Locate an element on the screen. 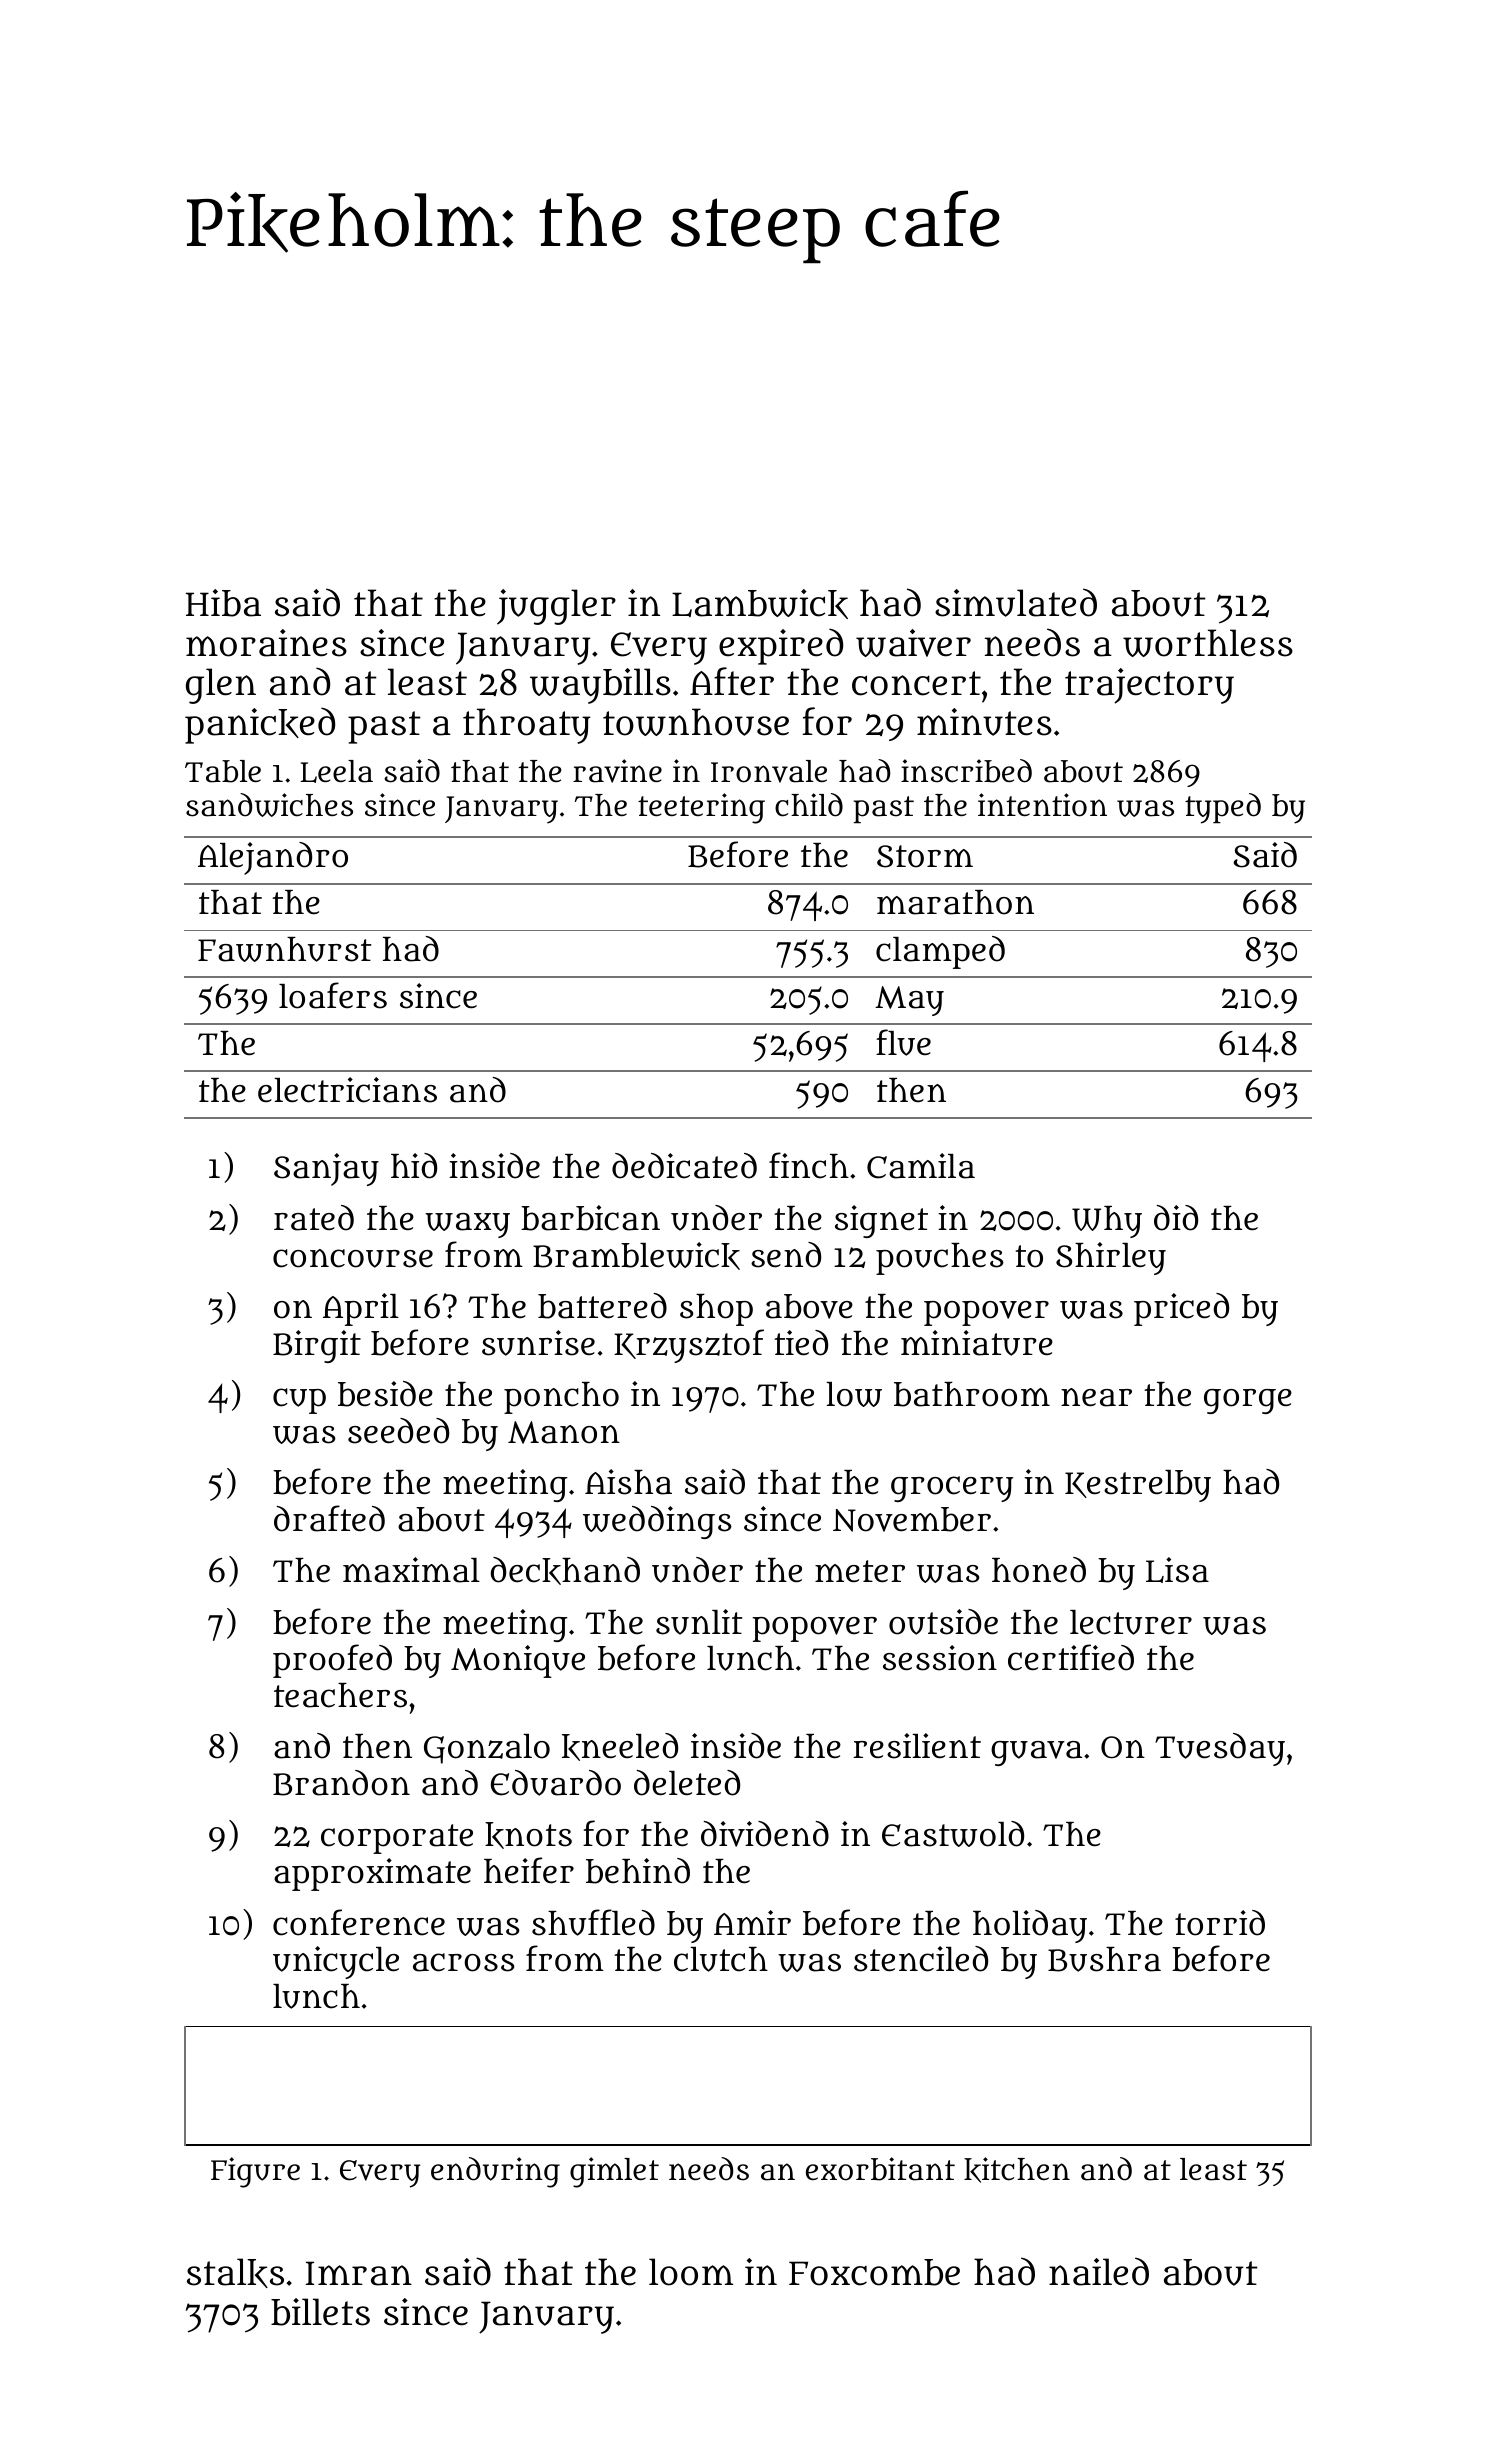  enduring is located at coordinates (495, 2172).
